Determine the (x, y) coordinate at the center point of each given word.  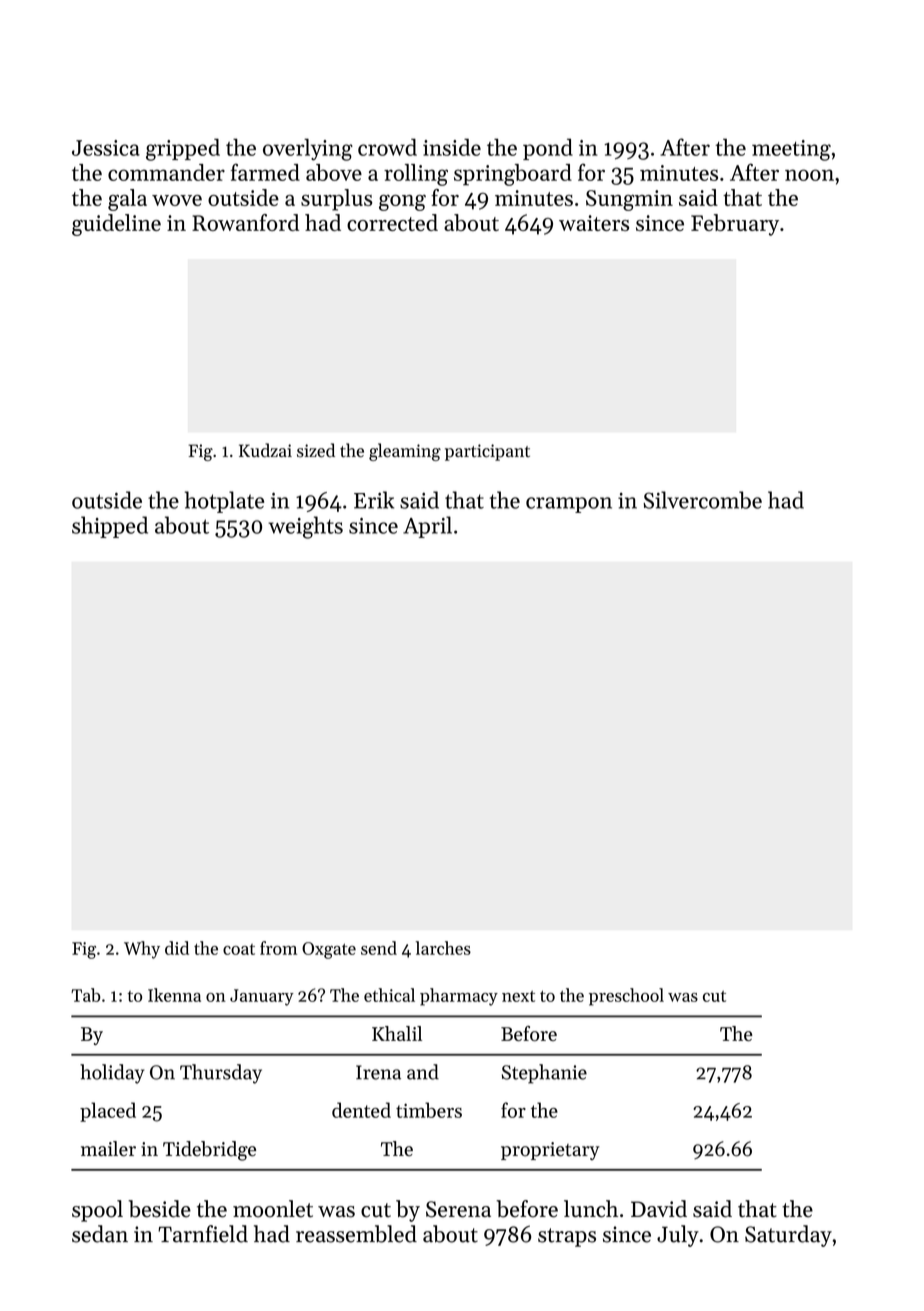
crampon (569, 505)
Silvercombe (702, 500)
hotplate (224, 502)
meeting (791, 150)
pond (548, 149)
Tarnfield (203, 1234)
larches (443, 948)
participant (487, 452)
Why (142, 950)
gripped (183, 149)
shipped (110, 527)
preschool (626, 997)
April (427, 527)
